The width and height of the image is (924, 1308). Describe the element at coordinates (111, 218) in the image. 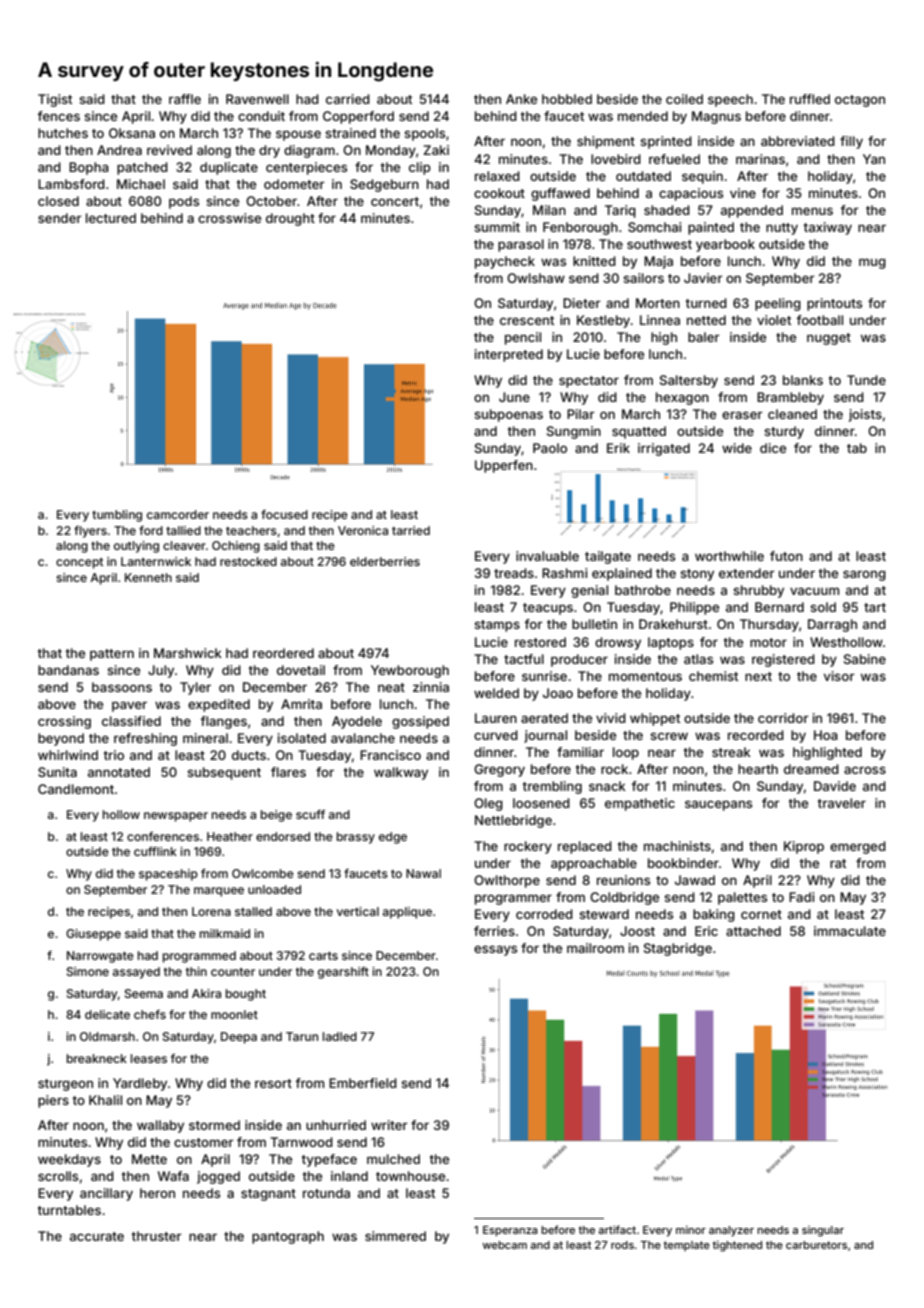

I see `lectured` at that location.
